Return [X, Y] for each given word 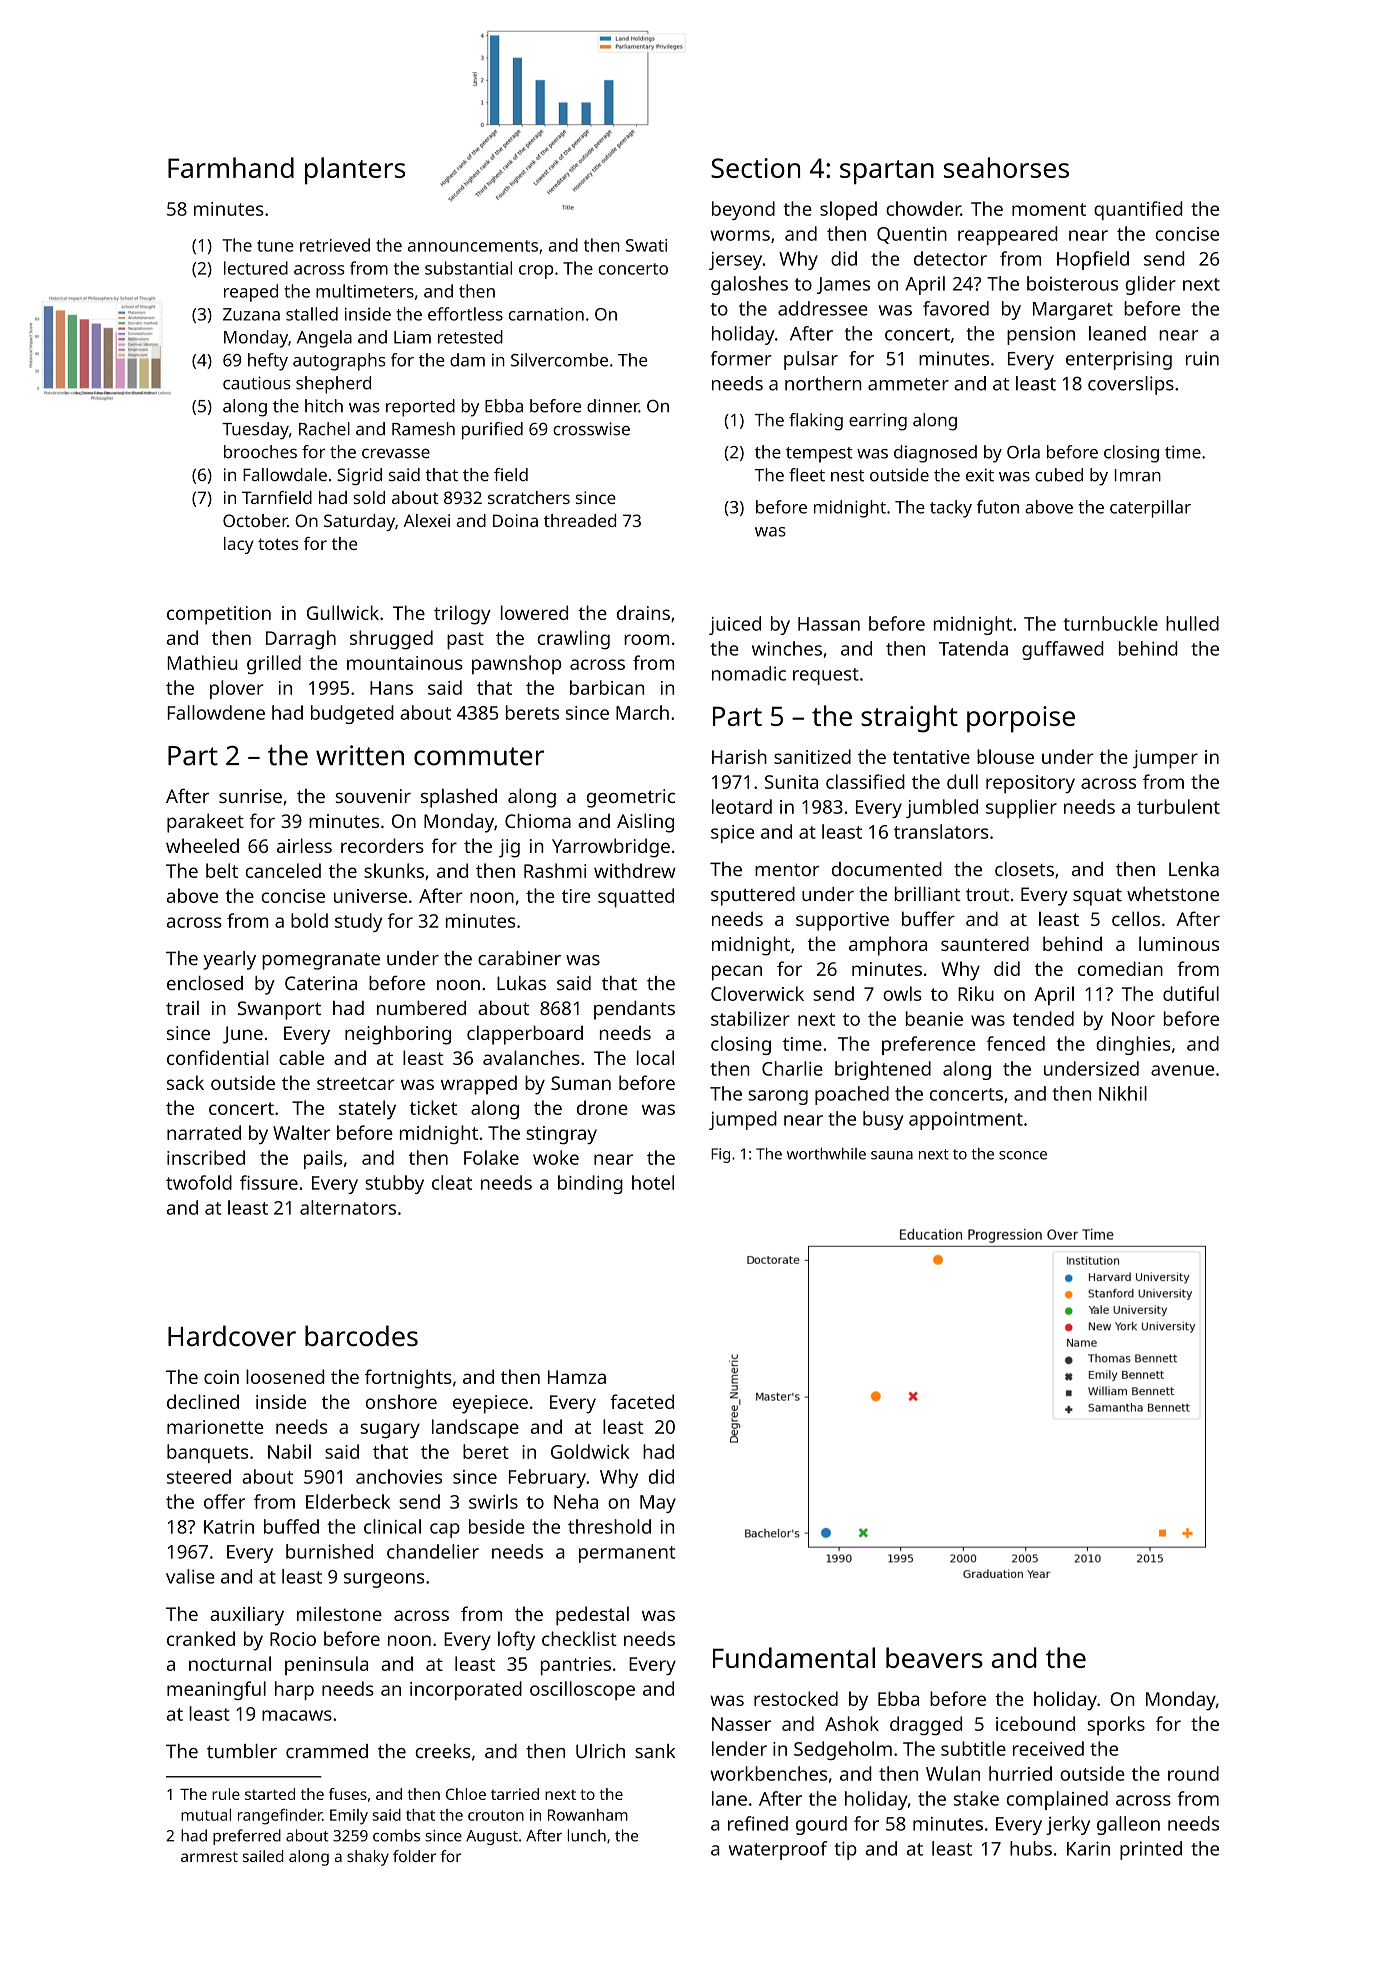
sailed [263, 1856]
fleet [807, 475]
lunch [587, 1835]
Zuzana [251, 314]
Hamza [577, 1377]
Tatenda [973, 648]
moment [1049, 209]
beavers [934, 1657]
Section [755, 168]
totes [278, 544]
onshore [401, 1401]
